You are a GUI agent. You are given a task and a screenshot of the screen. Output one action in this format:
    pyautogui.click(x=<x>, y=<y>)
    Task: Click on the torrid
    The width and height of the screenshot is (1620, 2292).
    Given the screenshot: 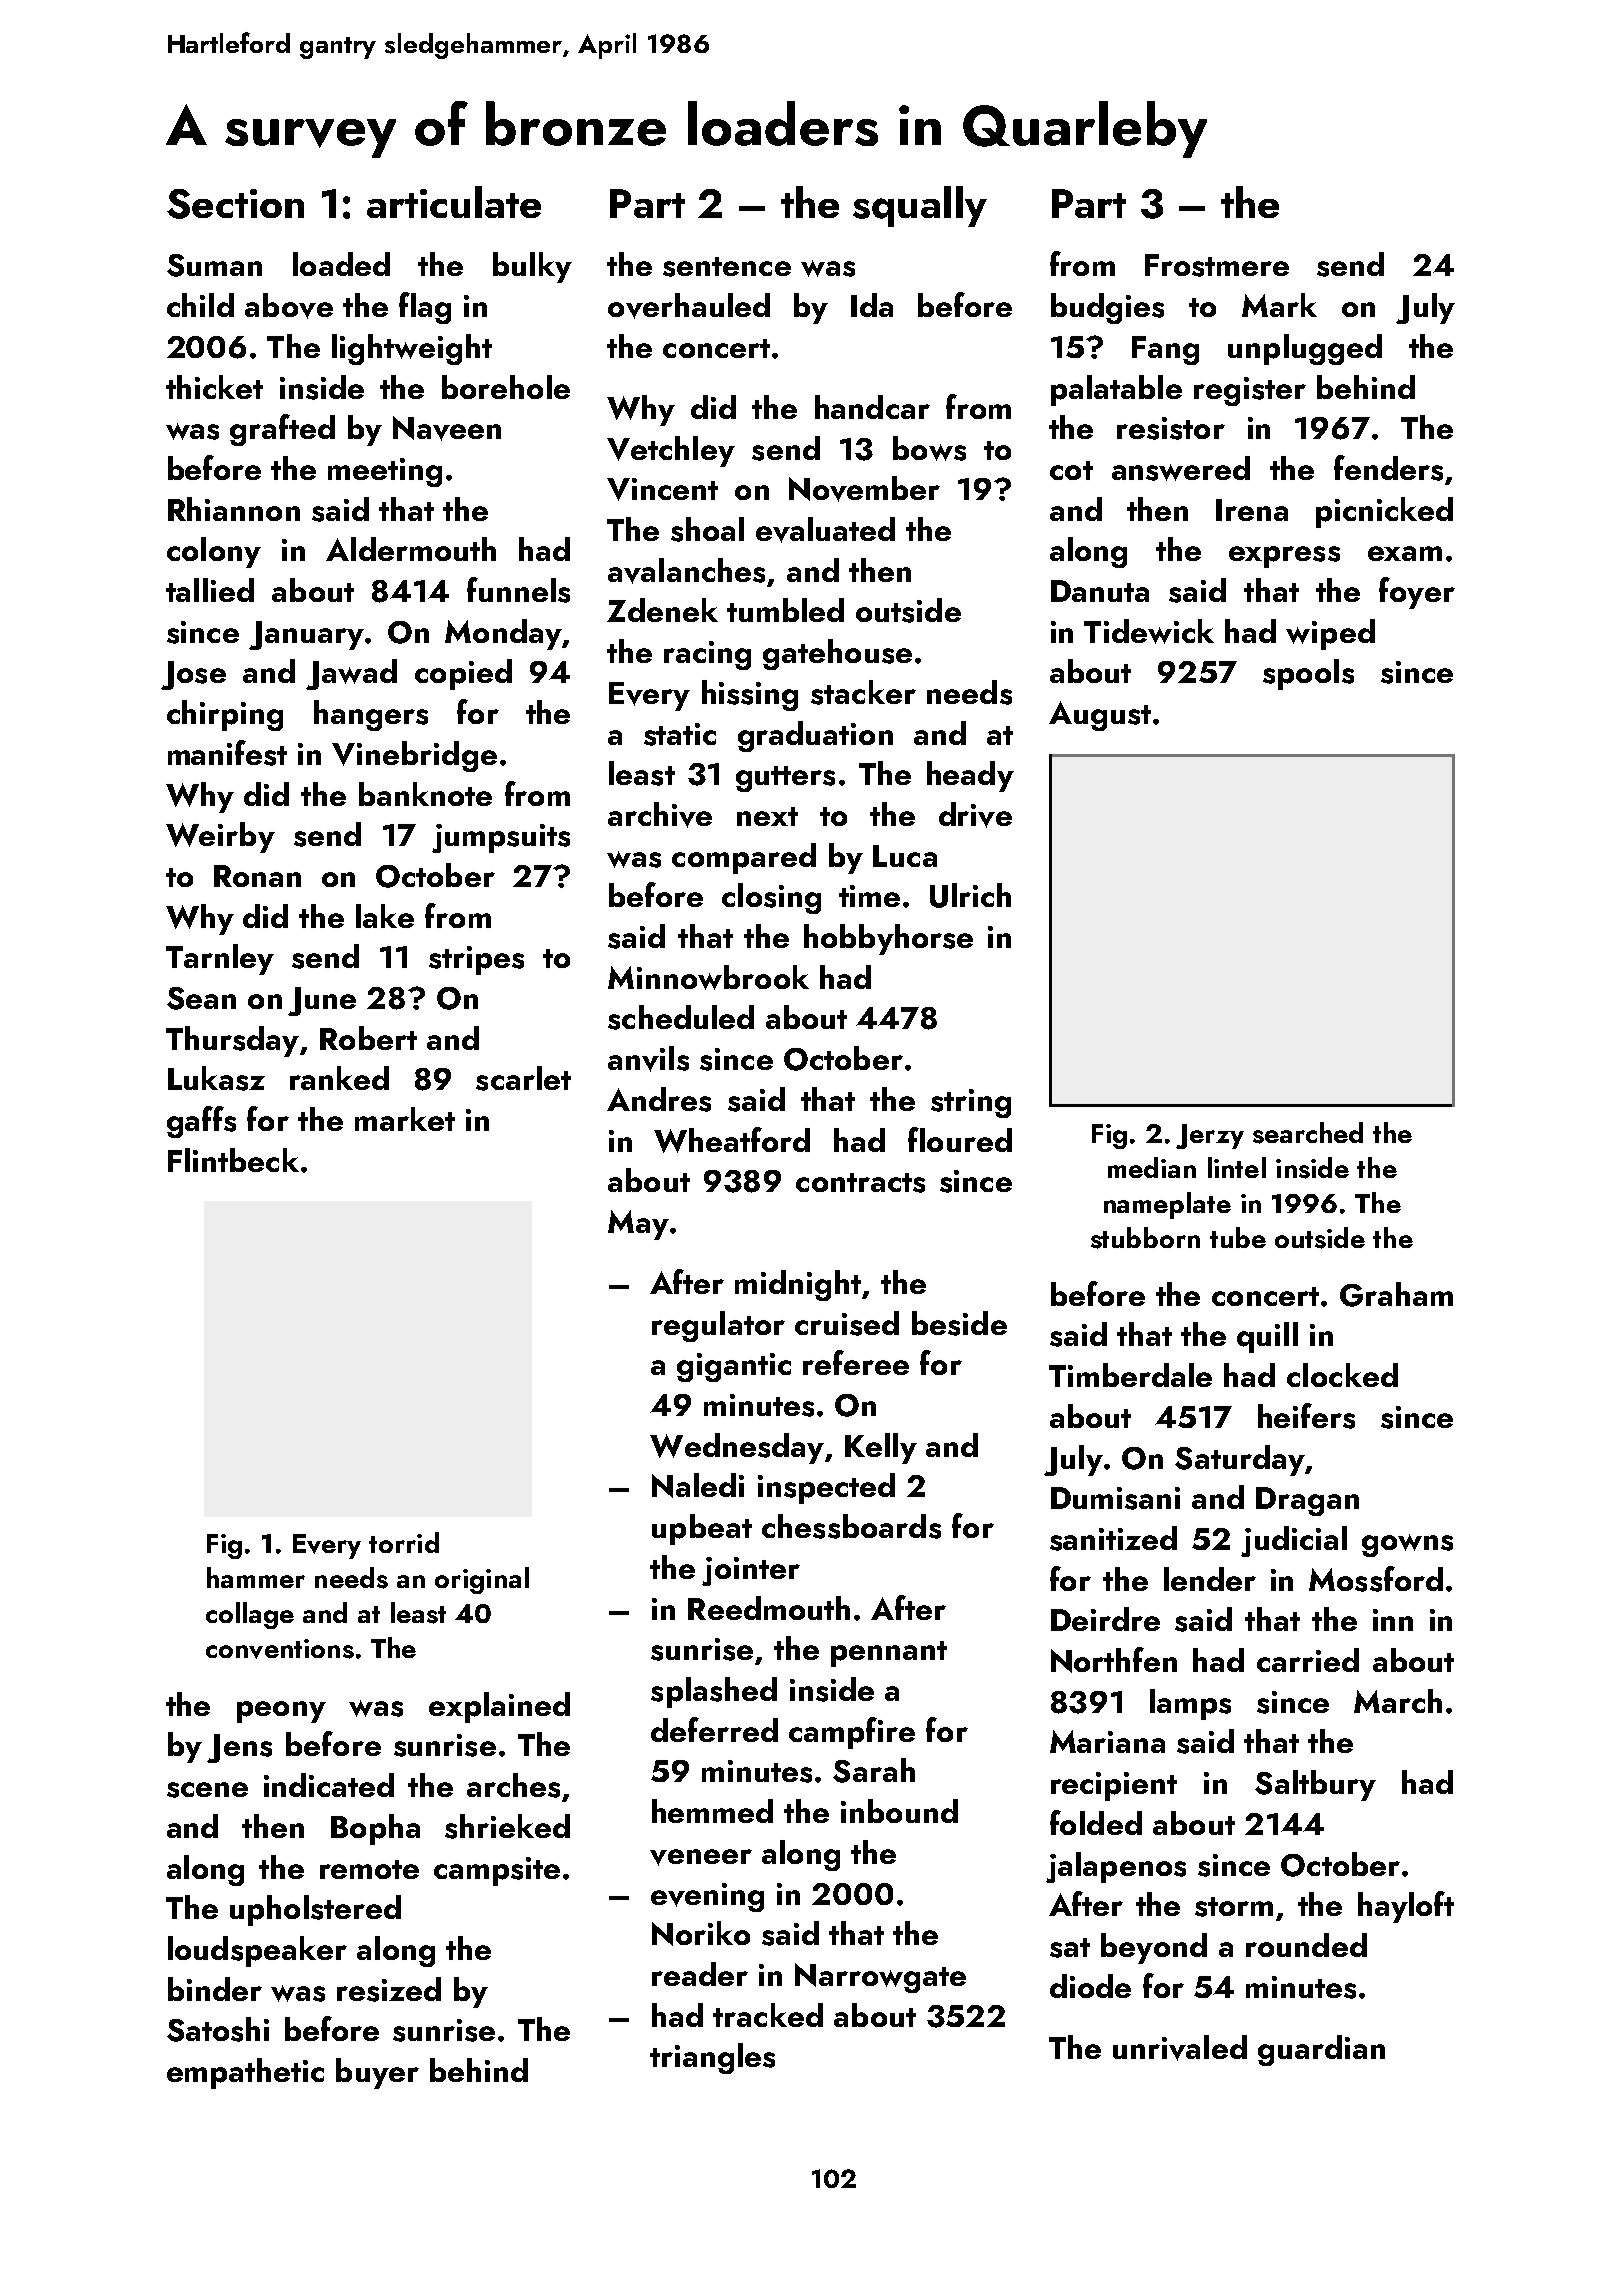 What is the action you would take?
    pyautogui.click(x=404, y=1542)
